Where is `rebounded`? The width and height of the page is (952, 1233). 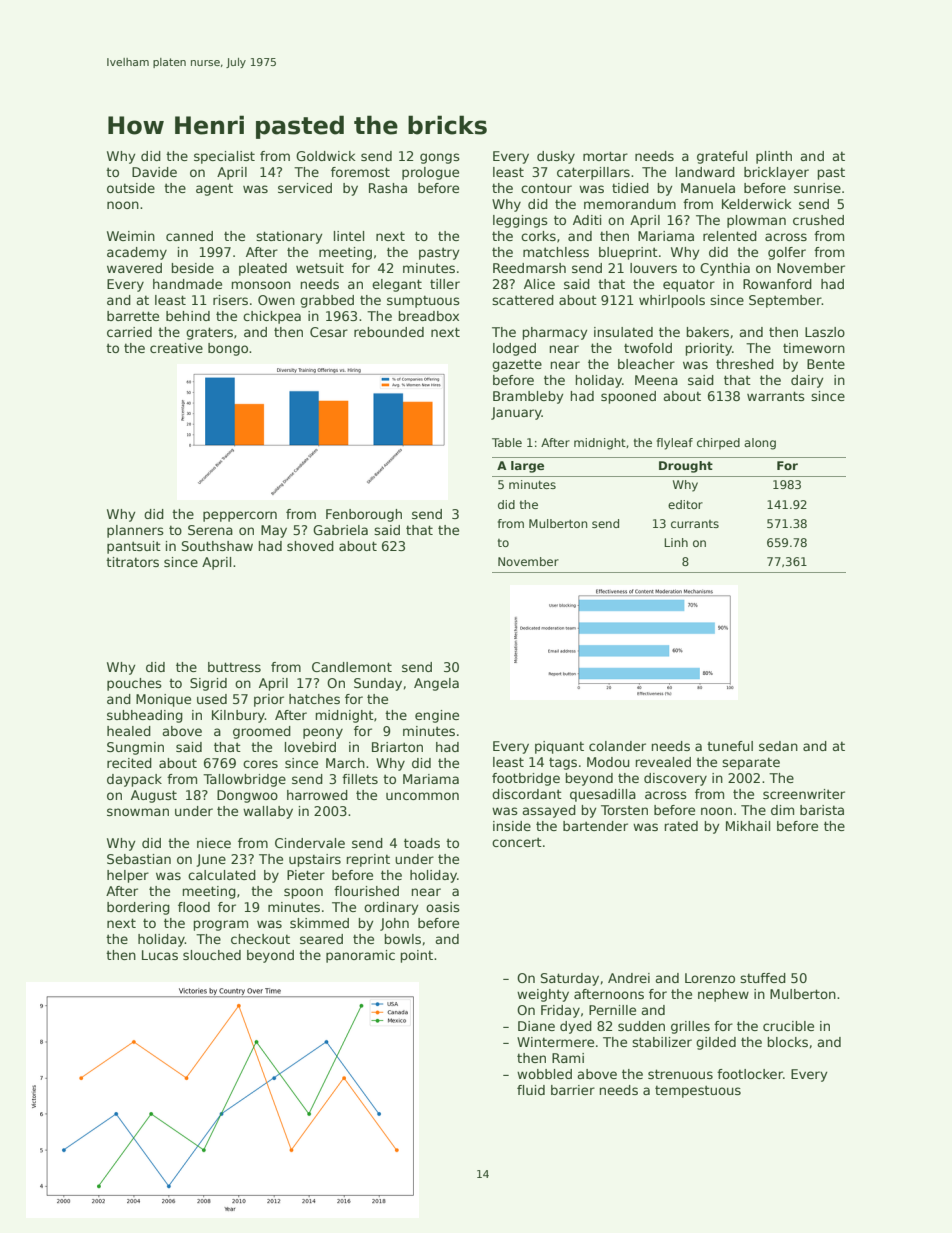 rebounded is located at coordinates (389, 332).
